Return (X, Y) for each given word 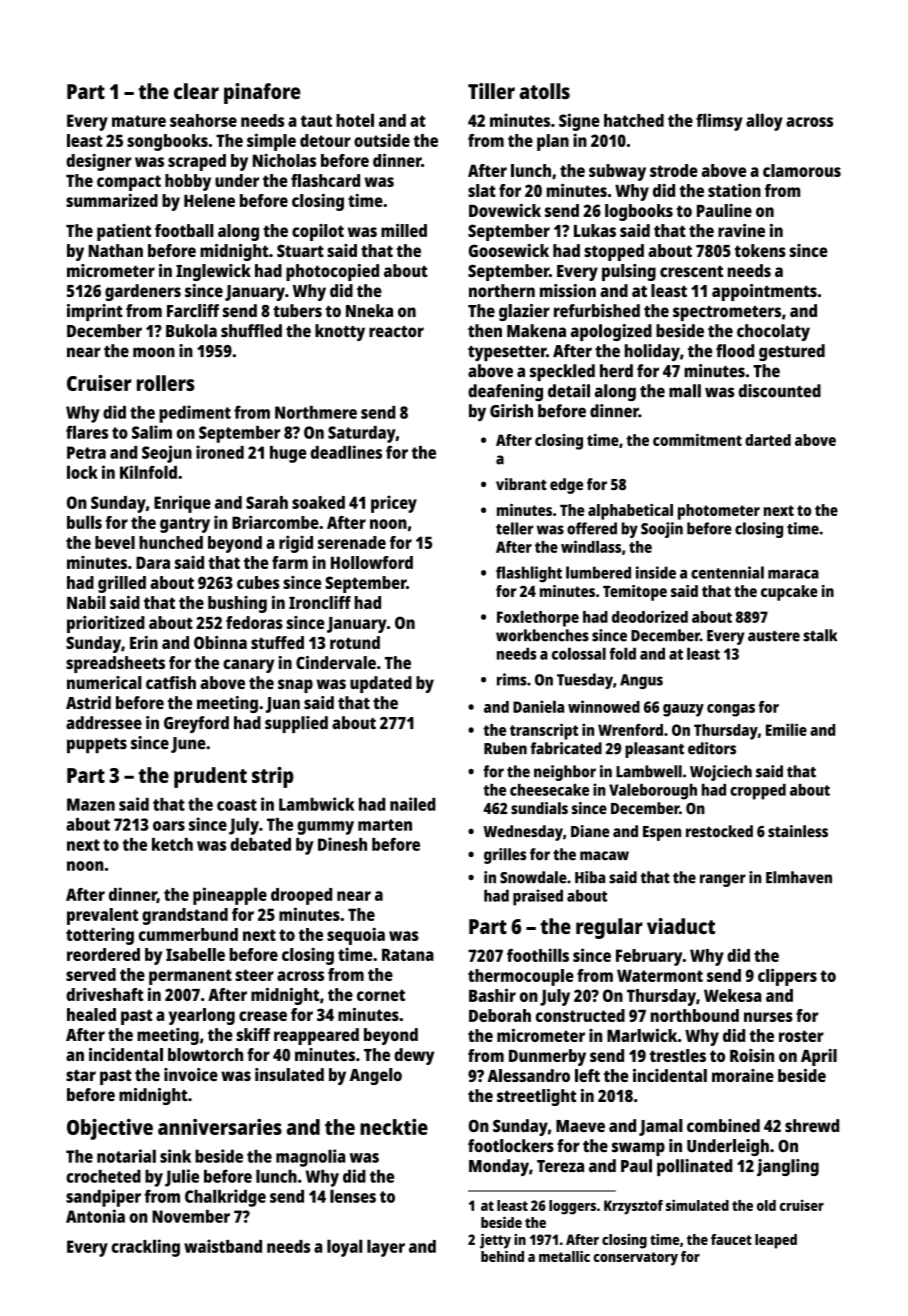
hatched (634, 120)
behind (502, 1256)
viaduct (681, 926)
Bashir (492, 995)
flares (87, 432)
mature (139, 121)
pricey (394, 504)
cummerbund (188, 934)
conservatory (635, 1259)
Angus (641, 681)
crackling (145, 1248)
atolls (544, 91)
